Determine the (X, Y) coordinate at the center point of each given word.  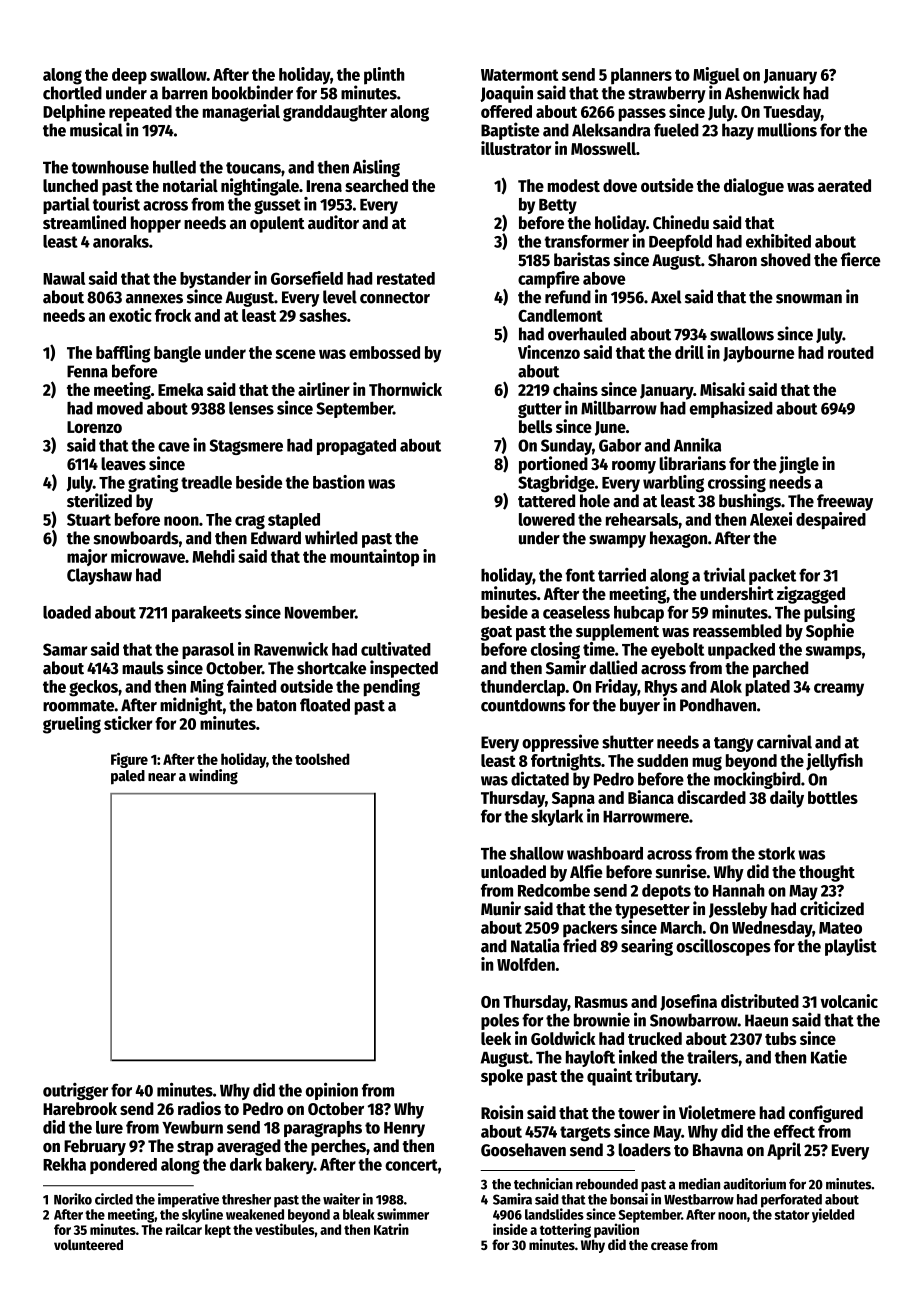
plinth (384, 76)
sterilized (99, 500)
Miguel (716, 76)
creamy (839, 690)
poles (500, 1021)
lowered (547, 519)
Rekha (64, 1164)
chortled (72, 93)
